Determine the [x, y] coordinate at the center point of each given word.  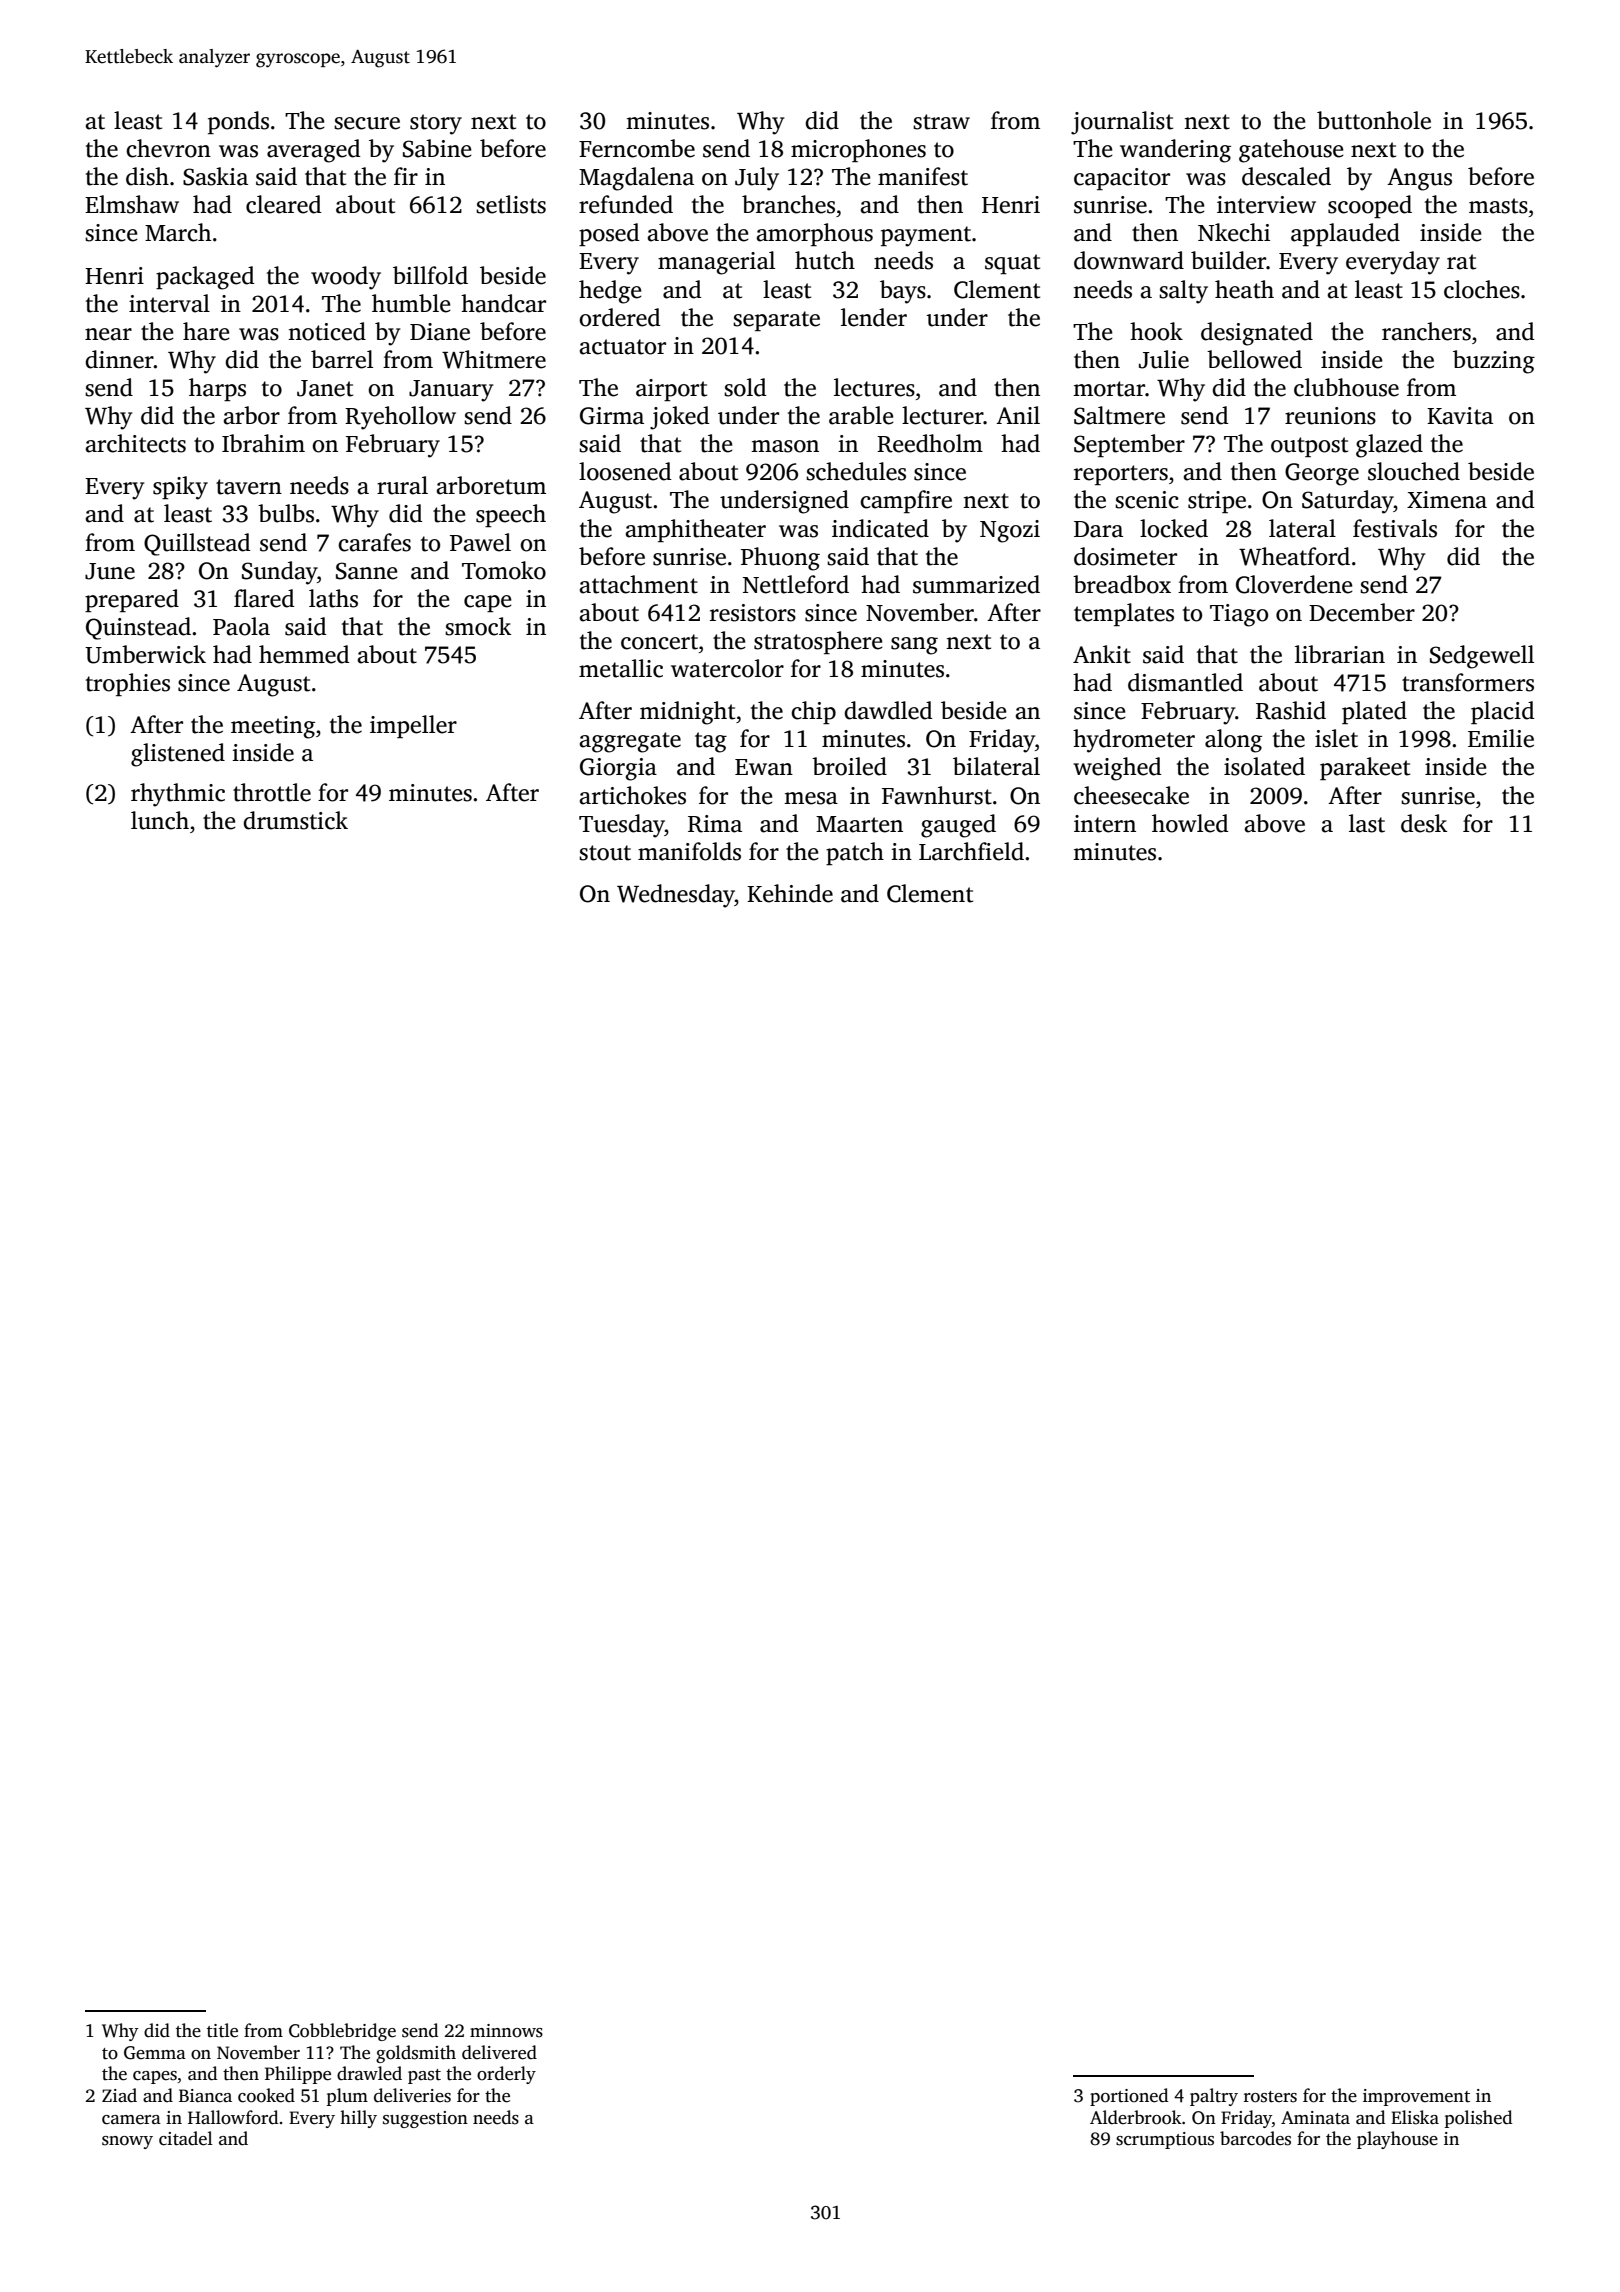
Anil [1018, 415]
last [1367, 823]
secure [367, 123]
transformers [1468, 682]
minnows [506, 2031]
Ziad [119, 2095]
